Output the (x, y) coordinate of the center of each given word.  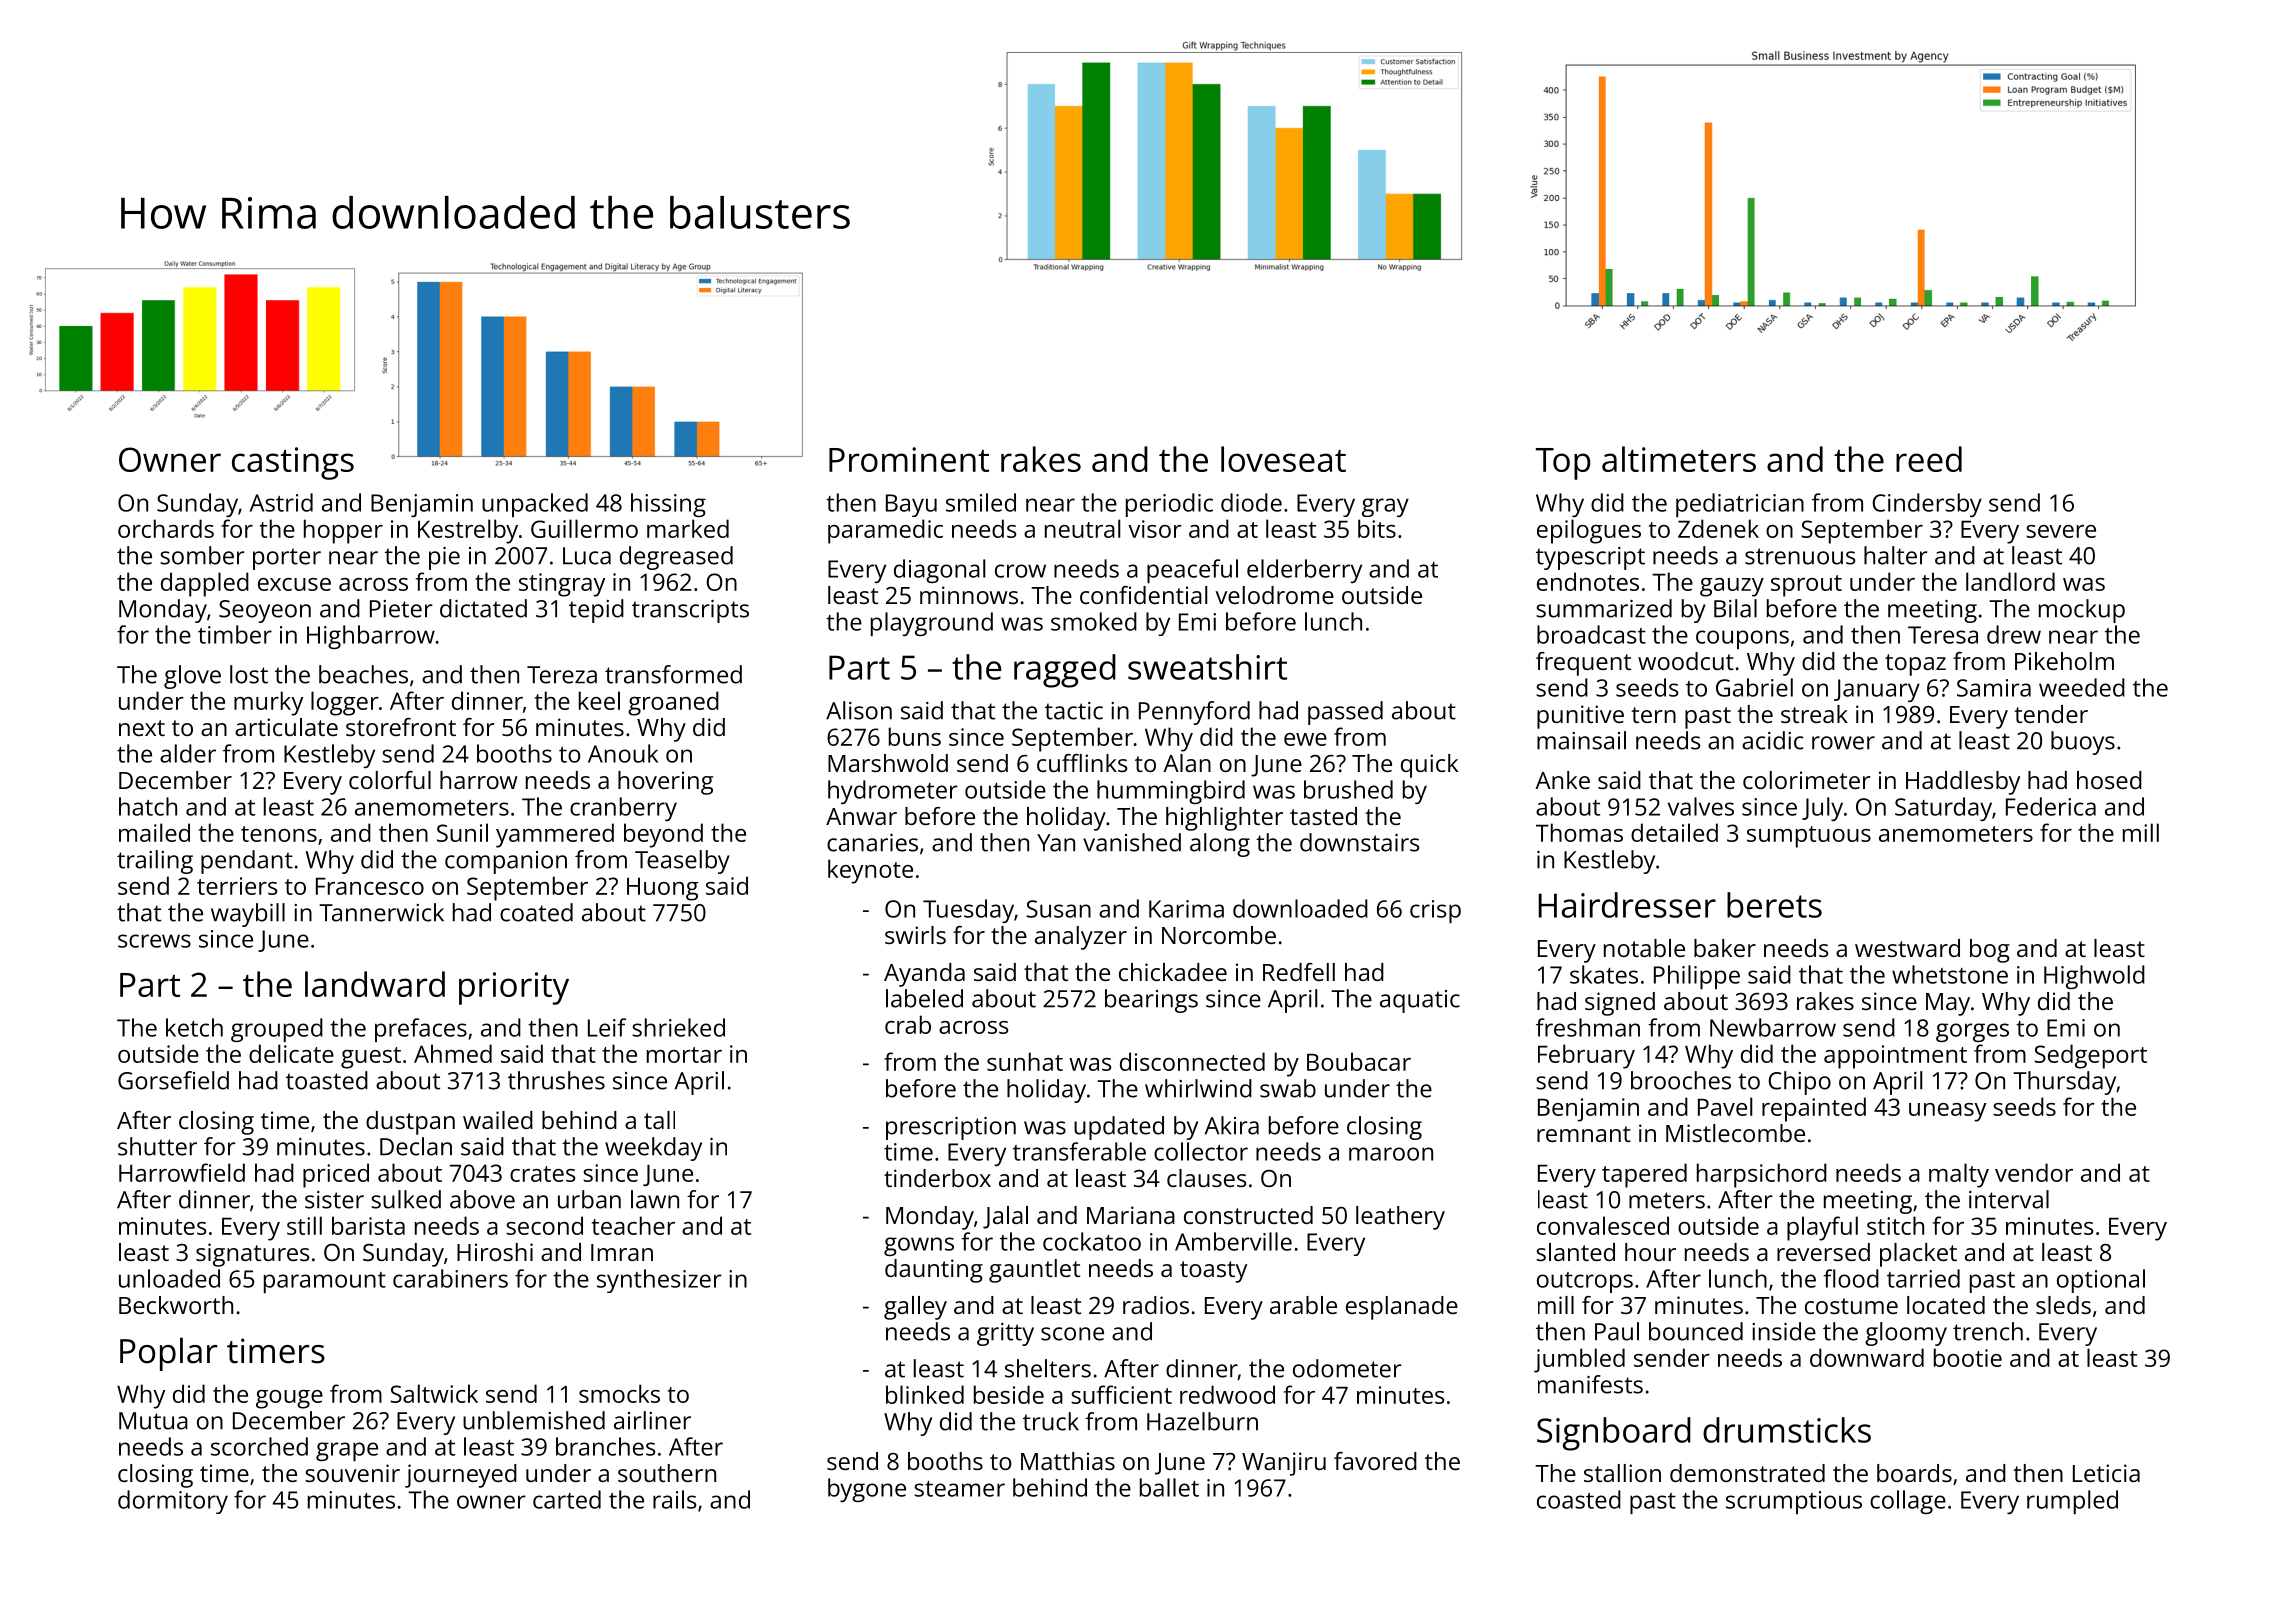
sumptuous (1809, 837)
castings (293, 463)
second (544, 1225)
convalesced (1603, 1225)
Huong (662, 889)
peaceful (1192, 571)
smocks (619, 1393)
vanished (1132, 842)
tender (2051, 714)
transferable (1079, 1151)
